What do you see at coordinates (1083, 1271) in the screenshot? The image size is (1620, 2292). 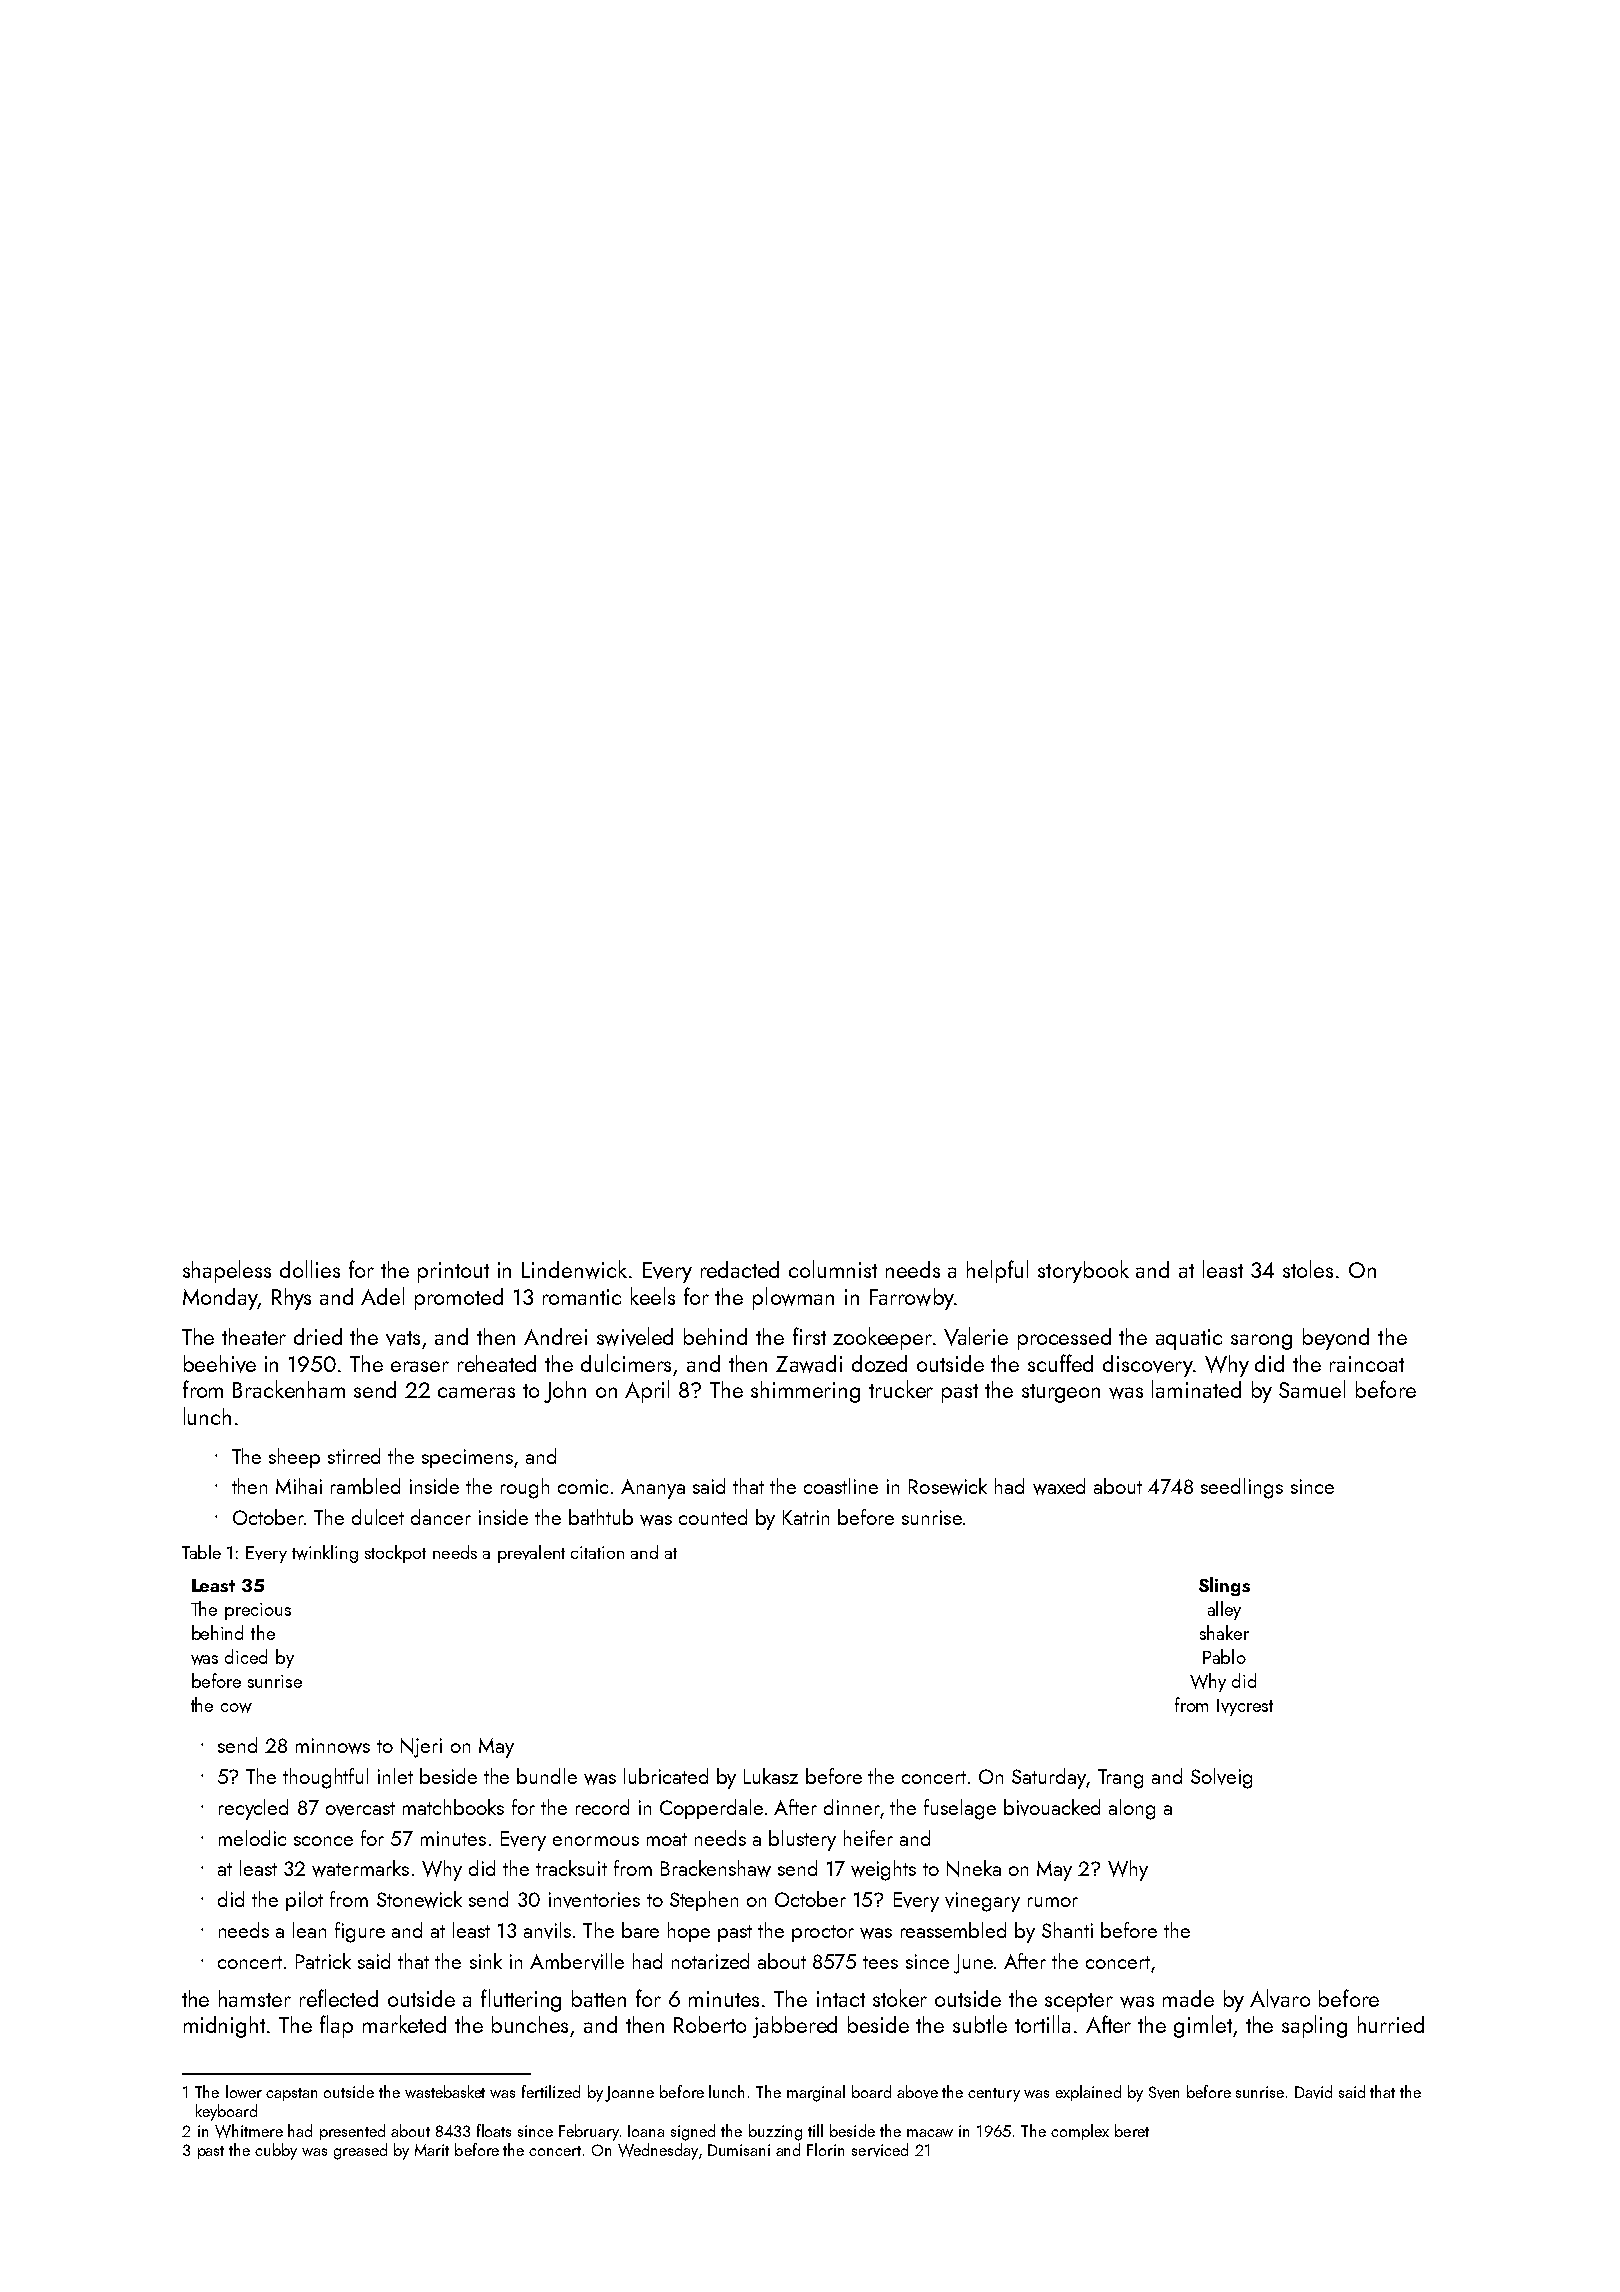 I see `storybook` at bounding box center [1083, 1271].
